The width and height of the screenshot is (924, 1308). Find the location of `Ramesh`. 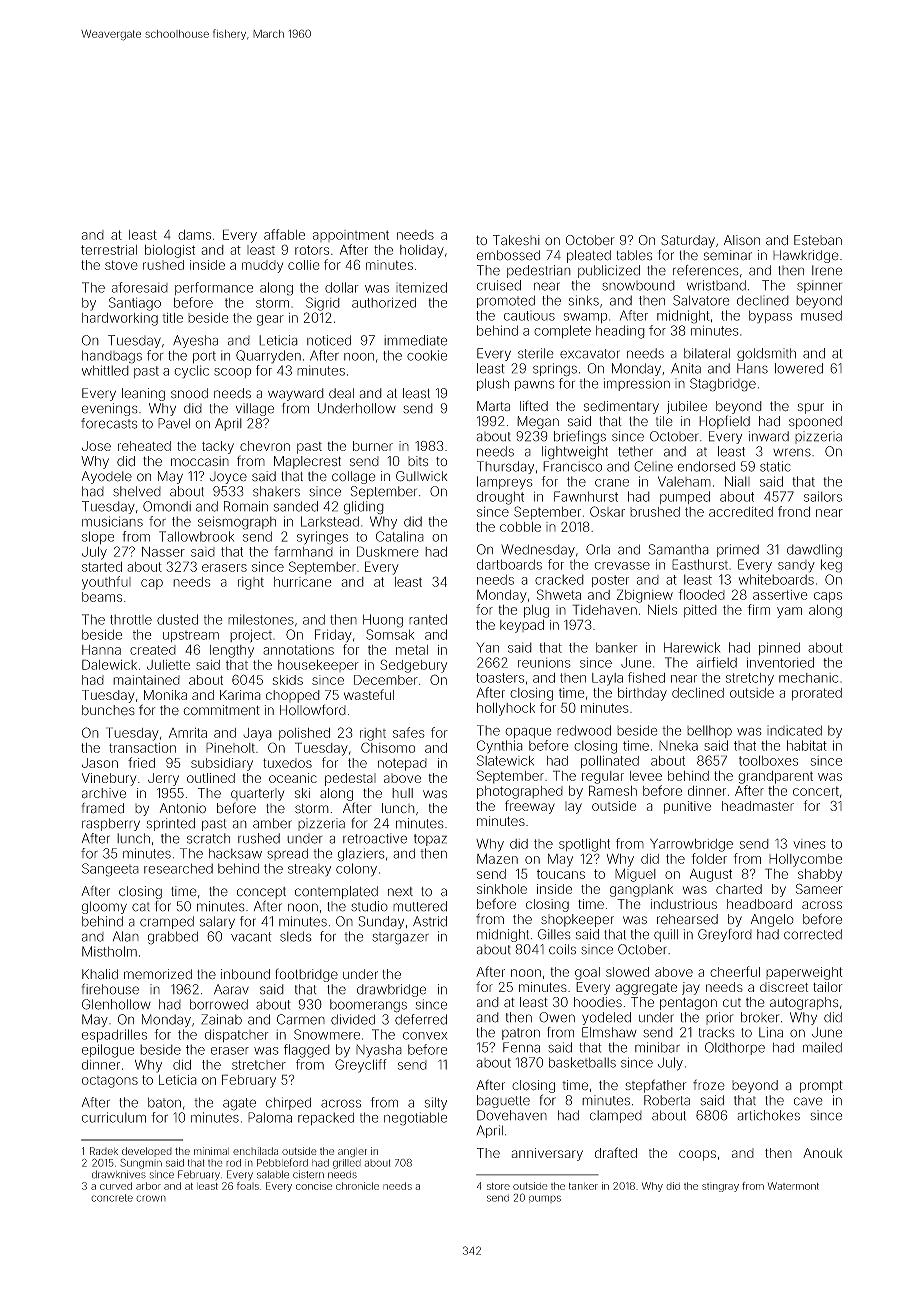

Ramesh is located at coordinates (613, 790).
